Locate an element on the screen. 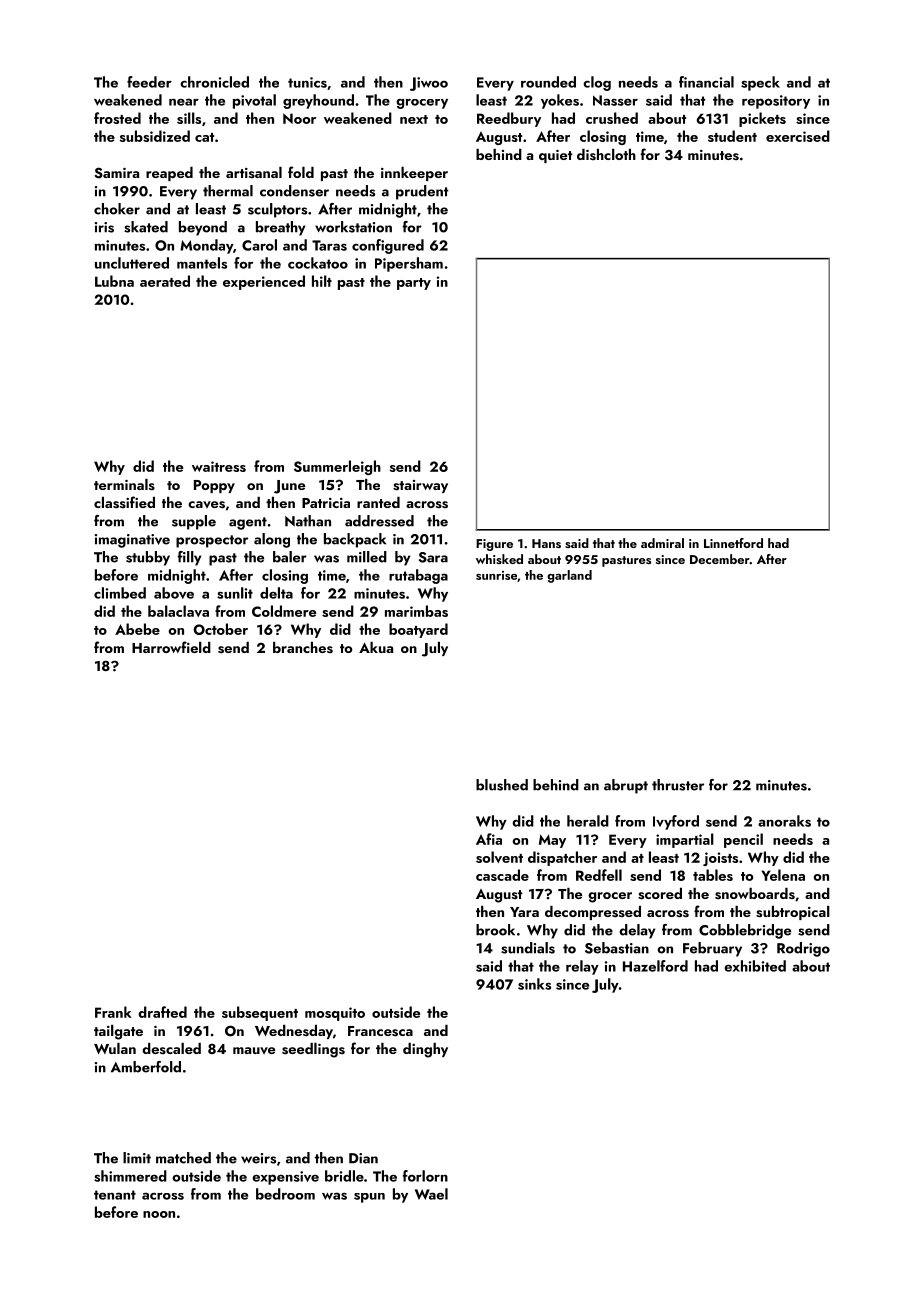  brook is located at coordinates (495, 930).
